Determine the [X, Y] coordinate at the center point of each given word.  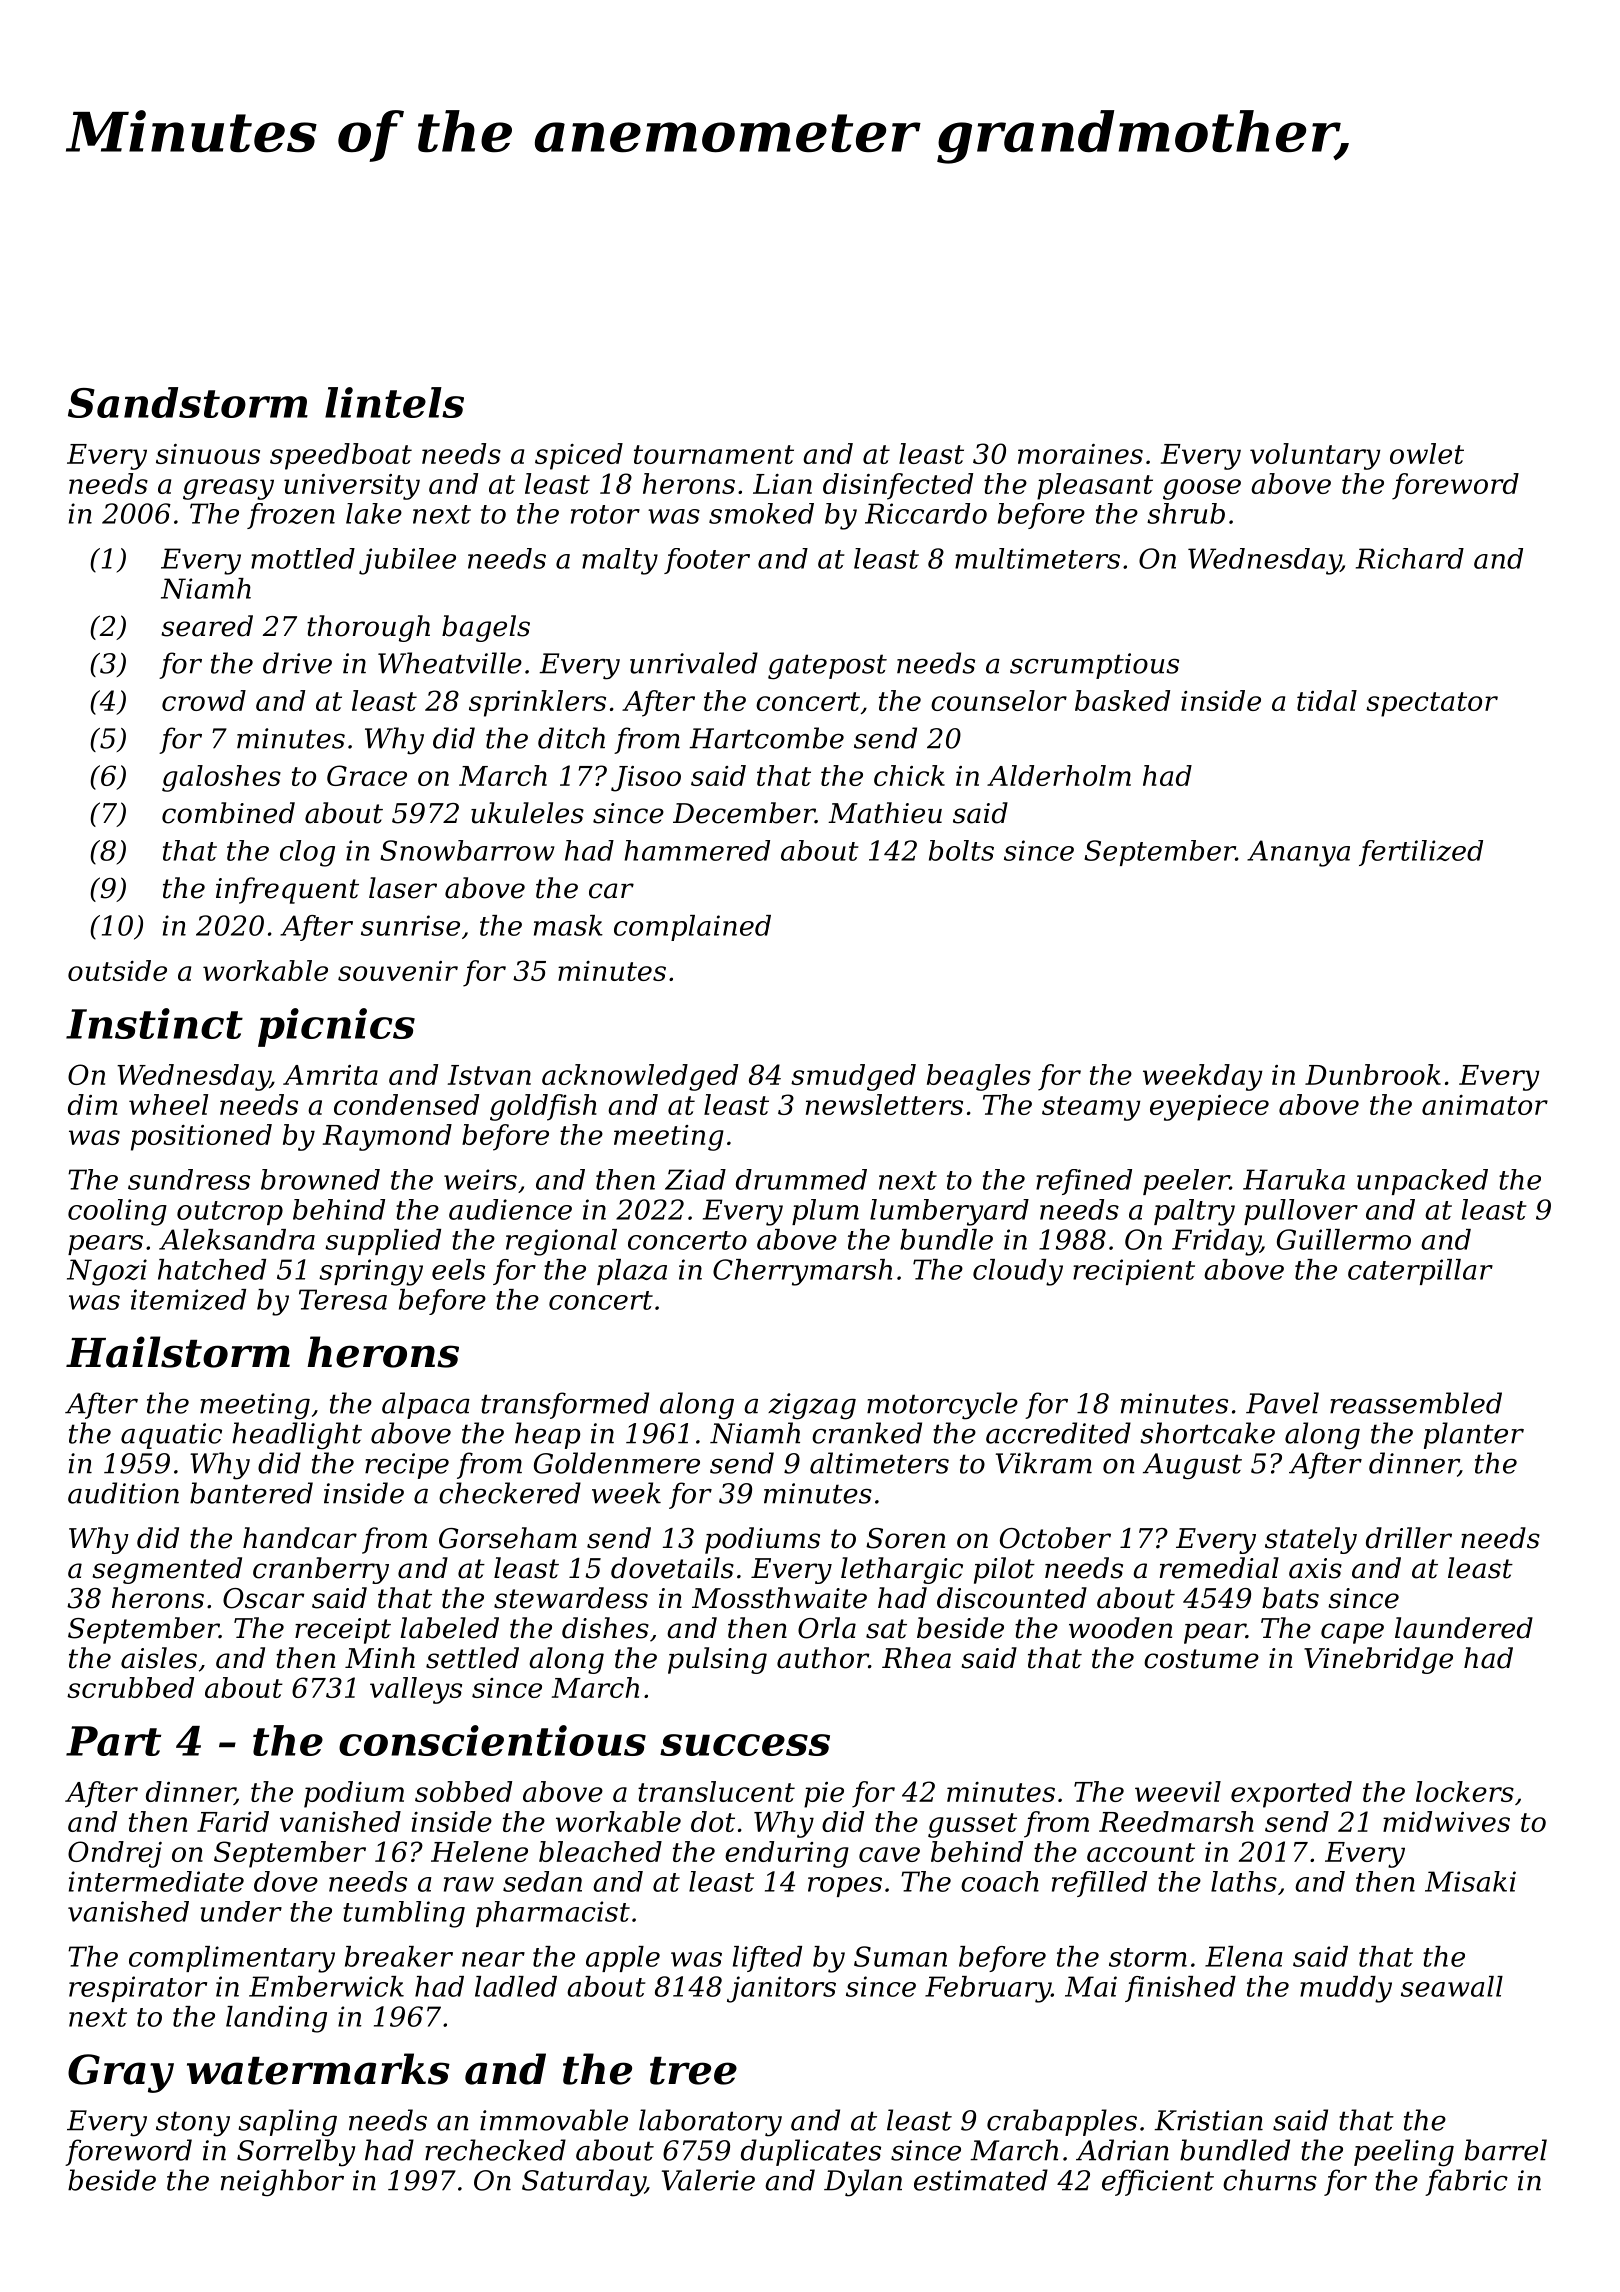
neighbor [282, 2183]
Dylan [863, 2183]
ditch [571, 738]
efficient [1158, 2182]
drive [297, 663]
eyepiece [1209, 1108]
